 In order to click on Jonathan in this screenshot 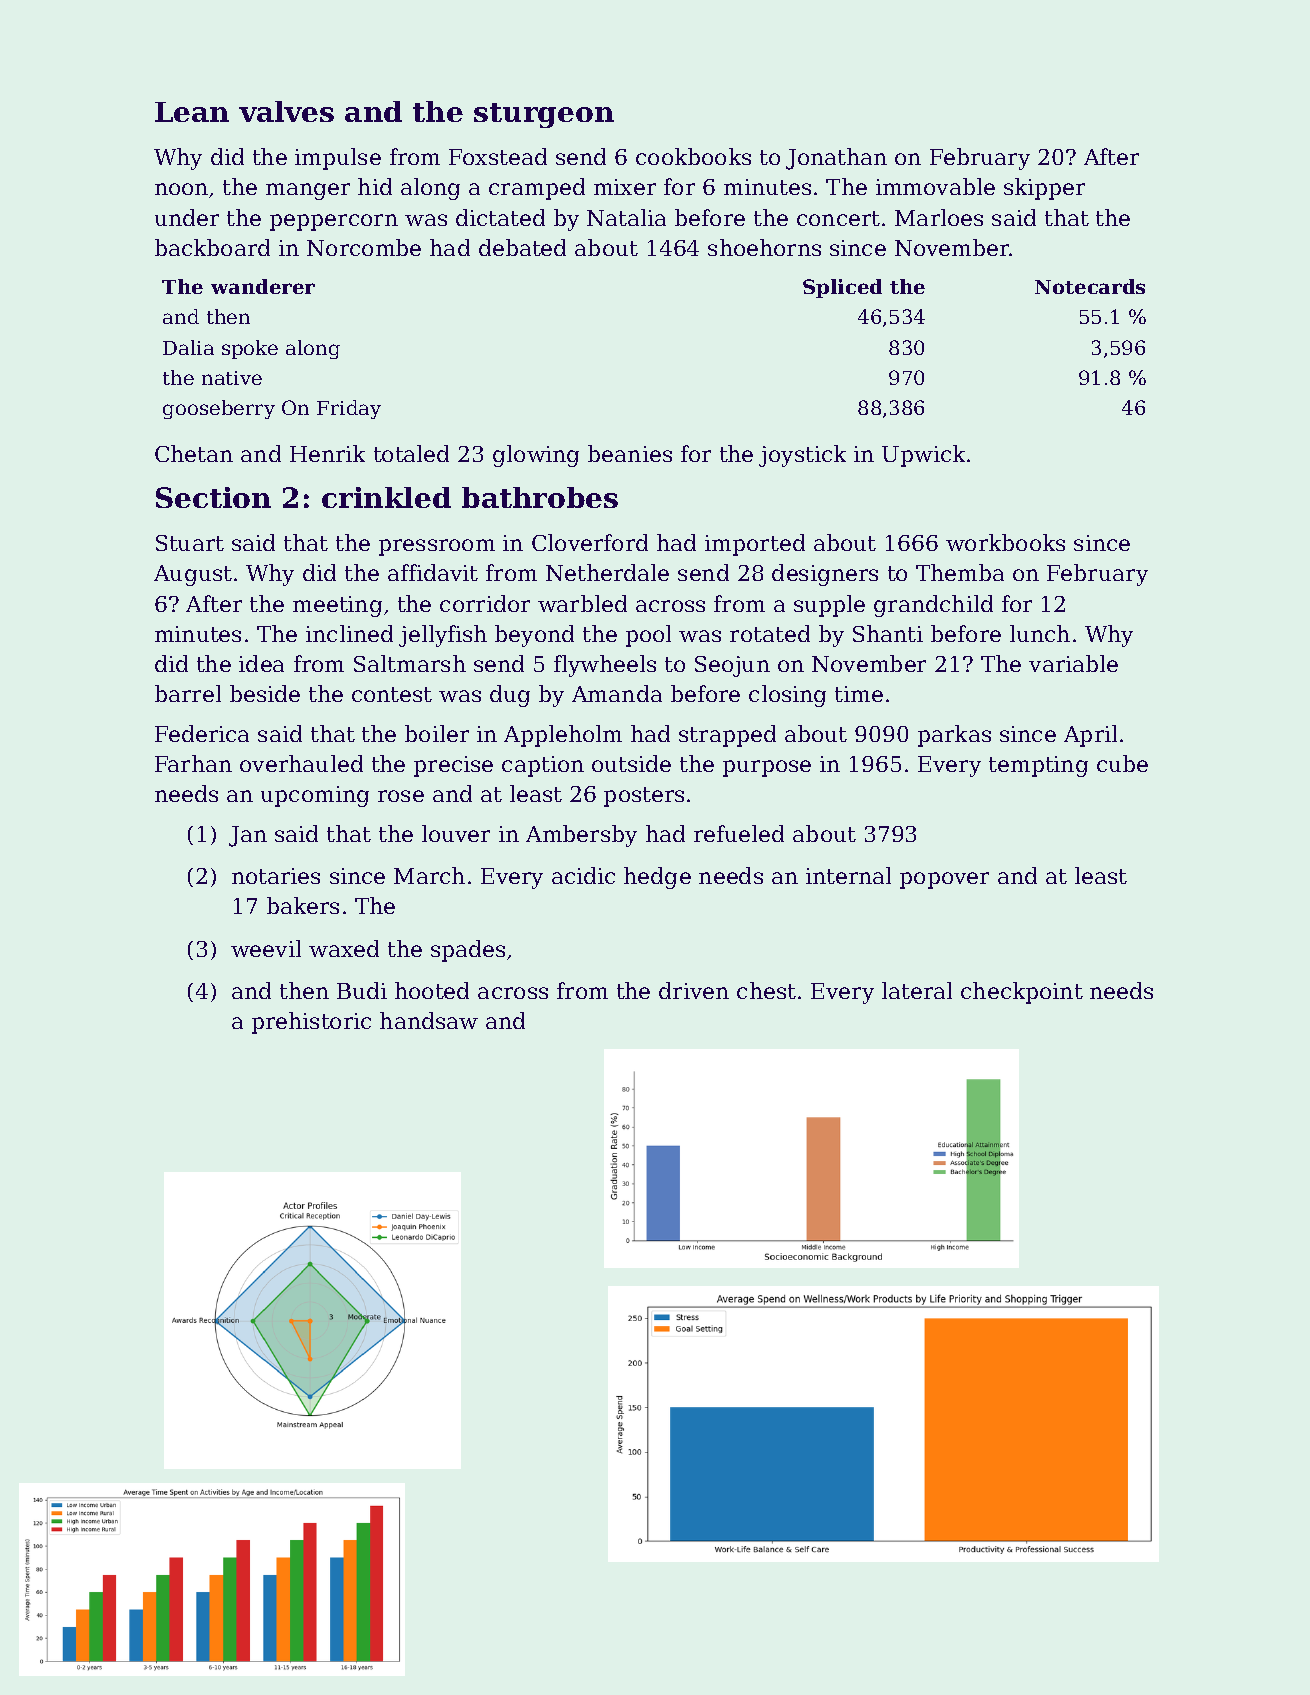, I will do `click(836, 159)`.
